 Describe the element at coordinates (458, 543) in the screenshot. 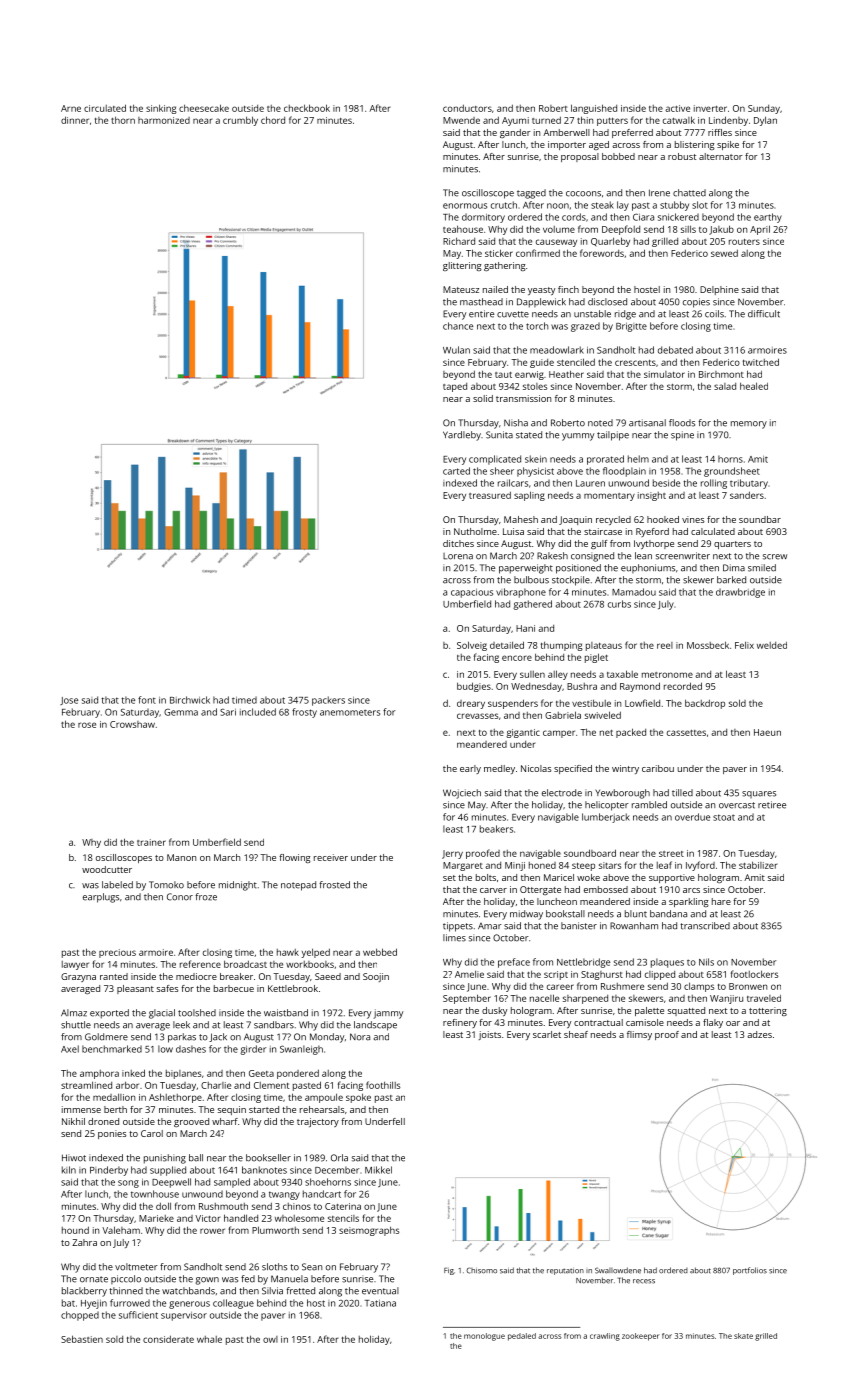

I see `ditches` at that location.
